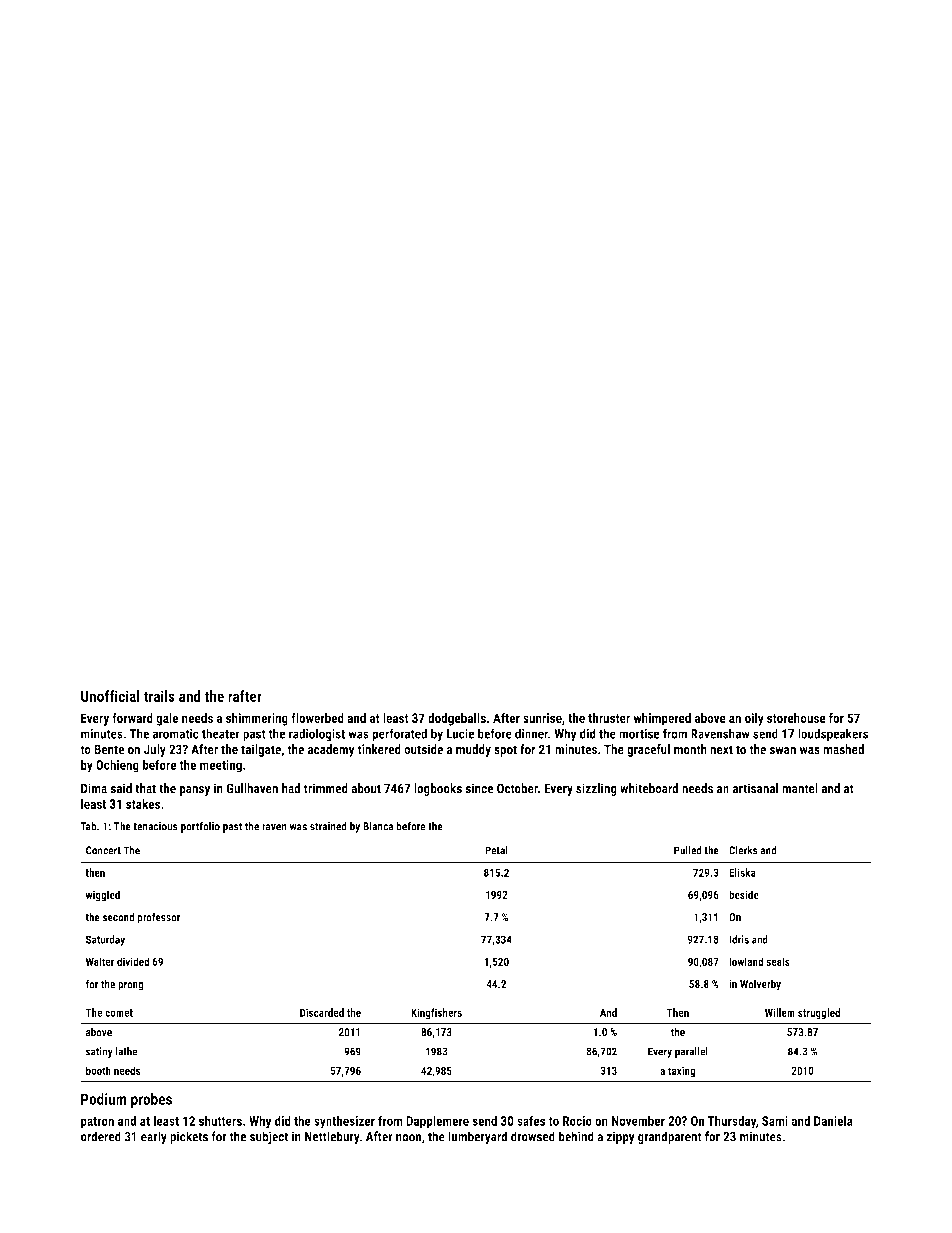 The width and height of the page is (952, 1233). What do you see at coordinates (159, 696) in the page?
I see `trails` at bounding box center [159, 696].
